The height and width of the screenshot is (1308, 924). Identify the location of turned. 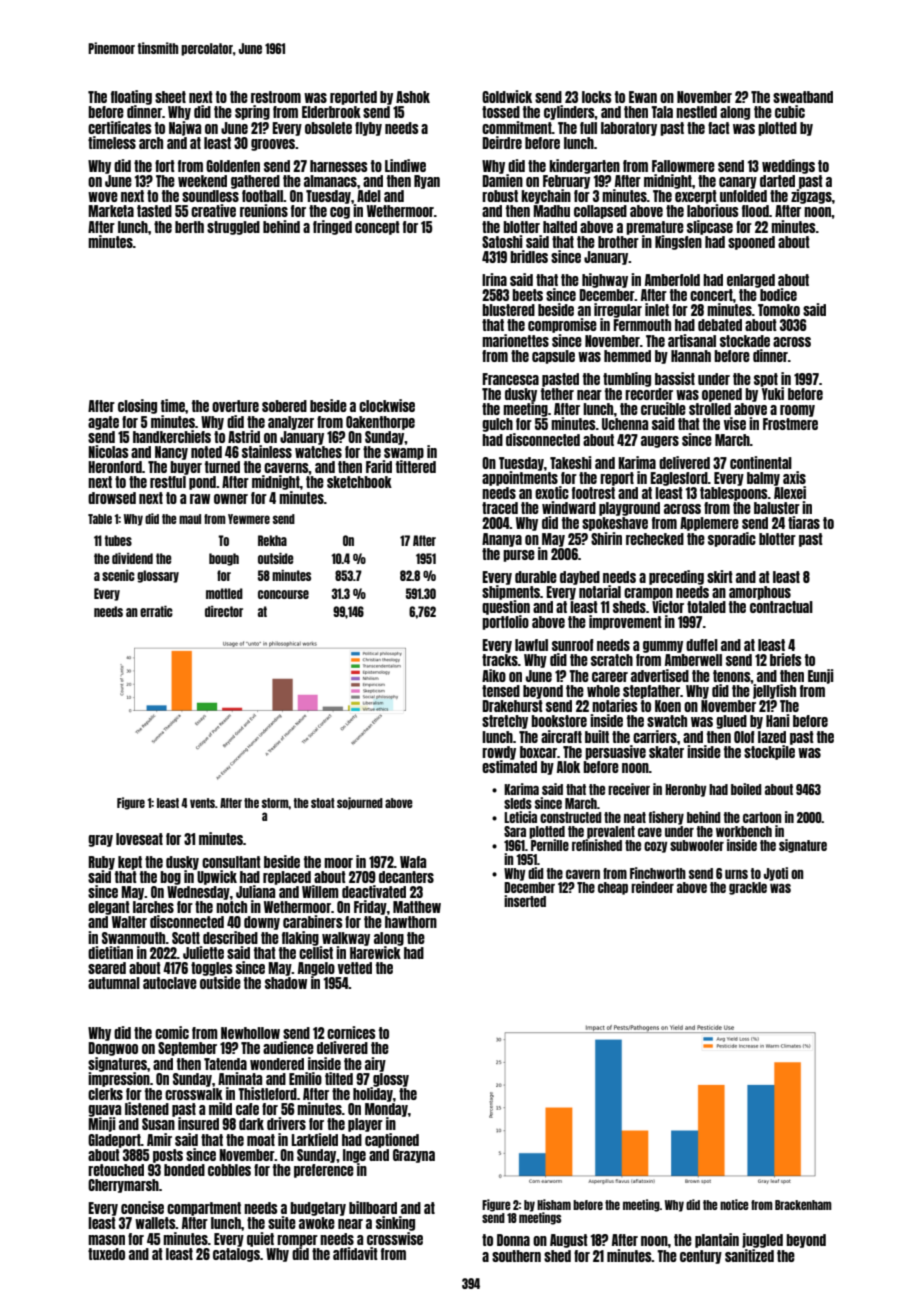
(222, 467).
